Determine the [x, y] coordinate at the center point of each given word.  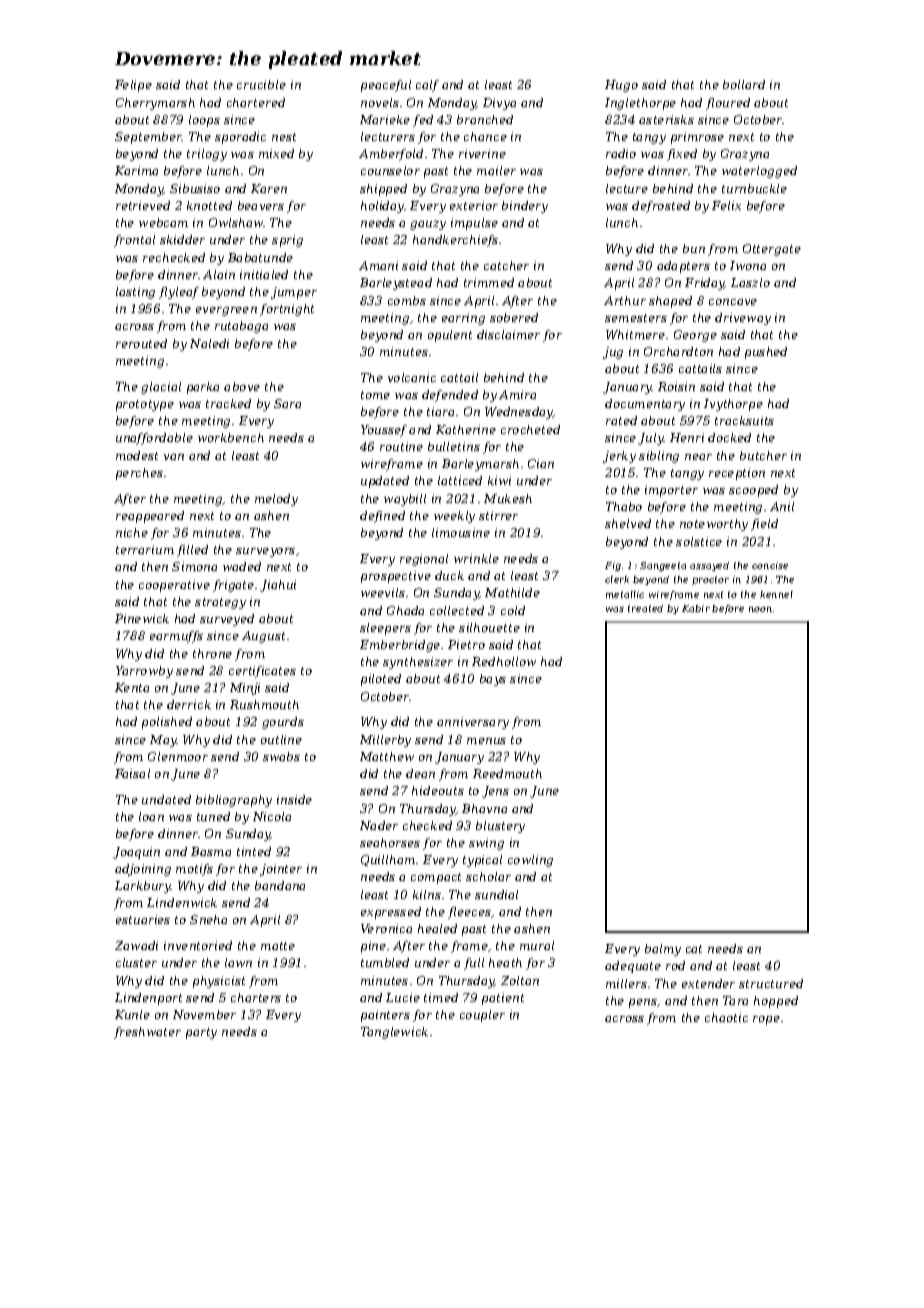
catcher [506, 265]
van [174, 457]
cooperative [174, 586]
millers [626, 983]
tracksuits [744, 420]
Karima [136, 170]
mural [537, 945]
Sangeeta [663, 566]
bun [694, 248]
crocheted [530, 429]
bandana [280, 885]
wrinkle [476, 558]
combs [407, 300]
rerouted [141, 343]
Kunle [132, 1014]
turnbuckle [754, 188]
